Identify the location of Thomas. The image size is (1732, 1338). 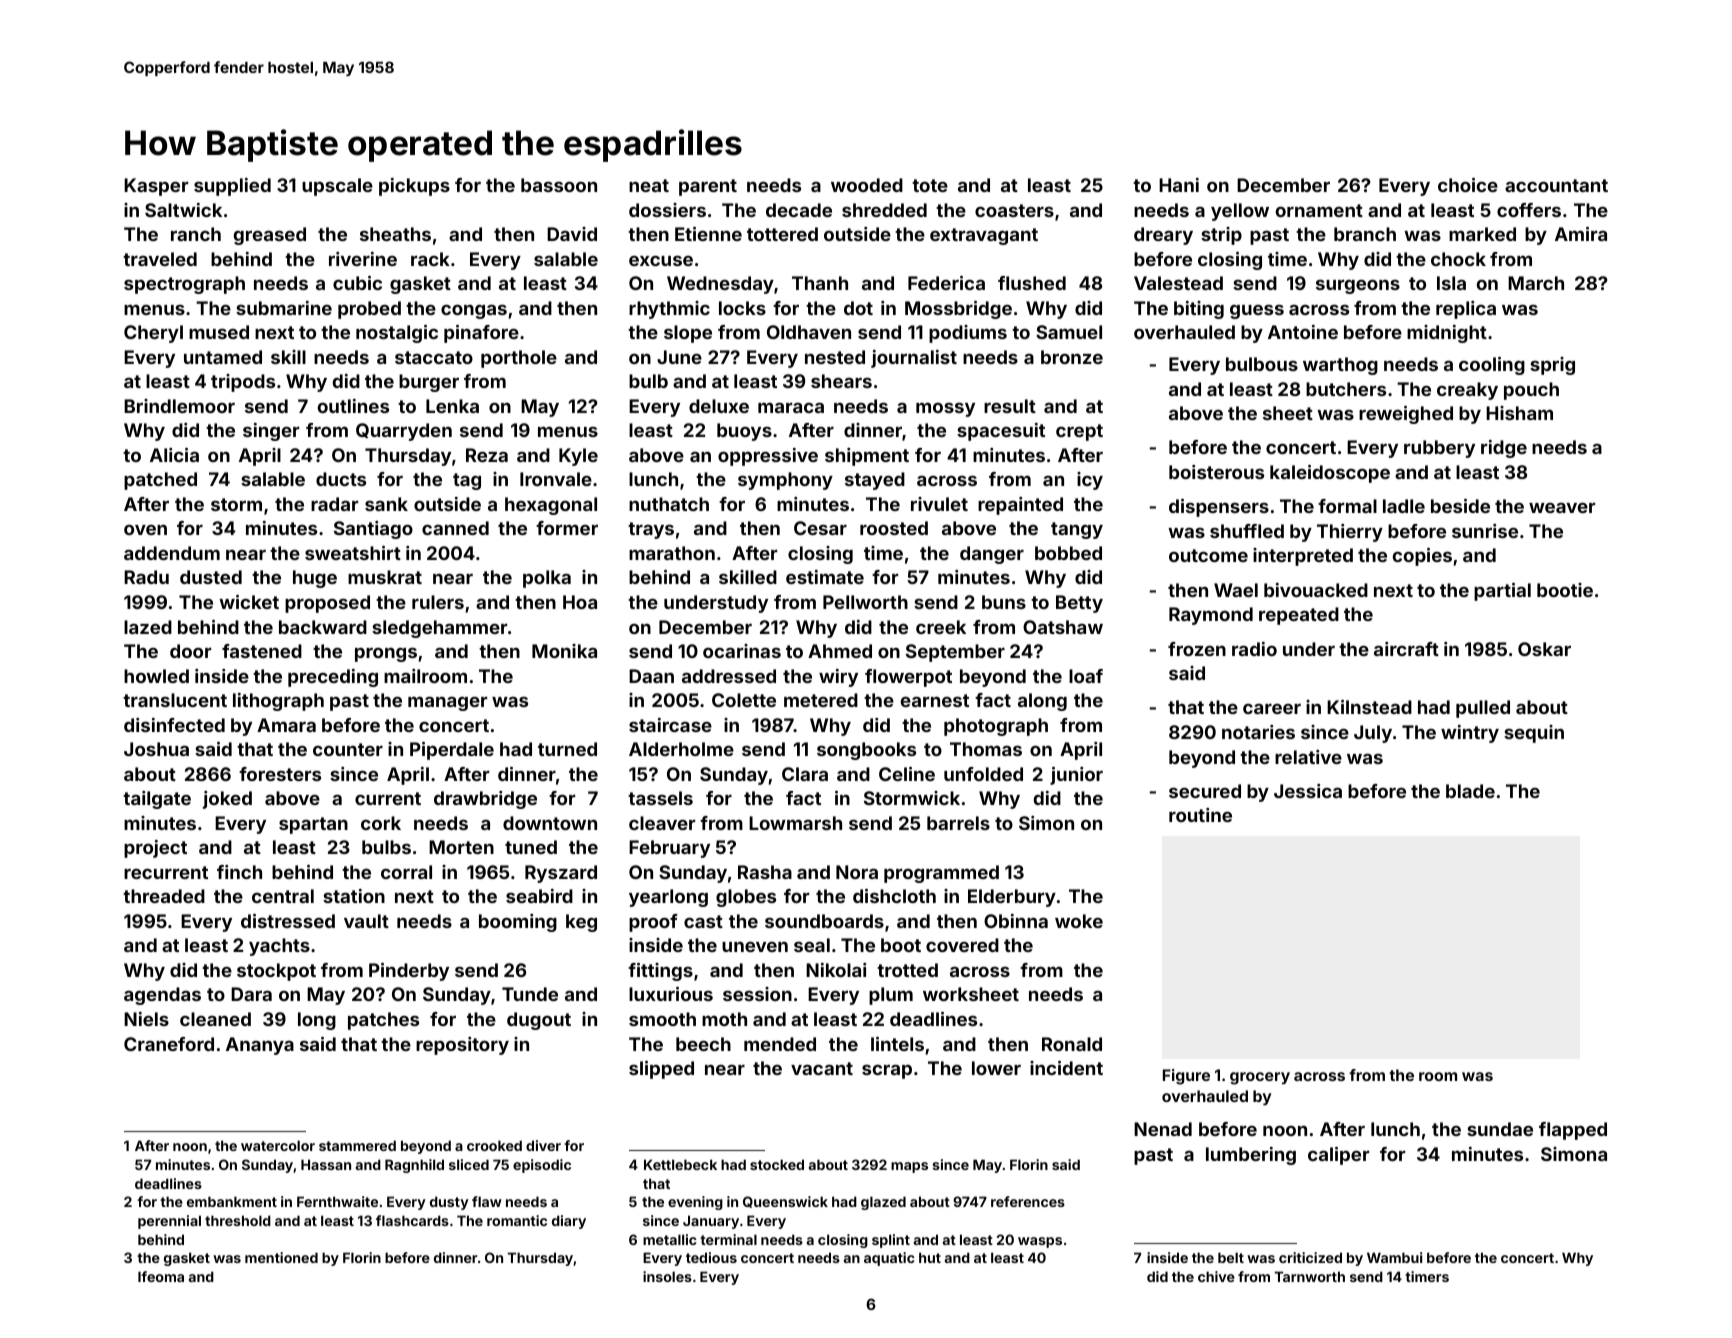
(986, 749).
